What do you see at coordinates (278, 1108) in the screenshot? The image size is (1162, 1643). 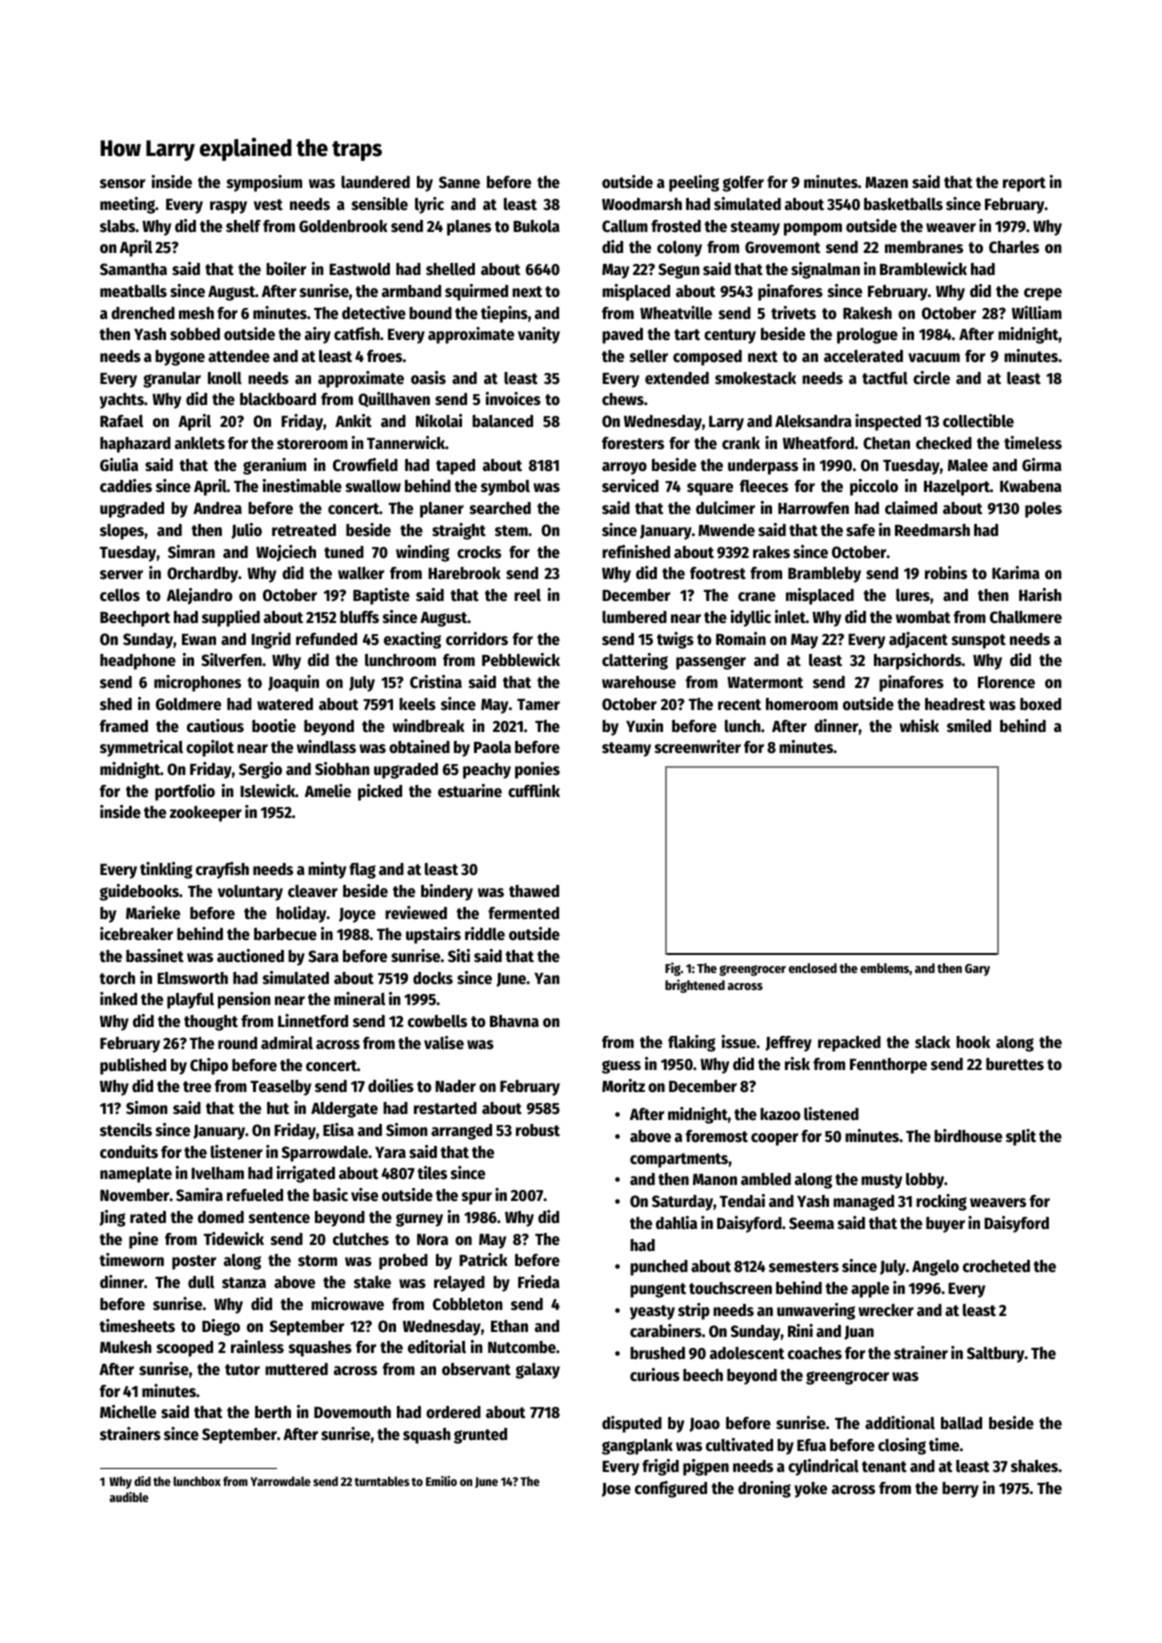 I see `hut` at bounding box center [278, 1108].
